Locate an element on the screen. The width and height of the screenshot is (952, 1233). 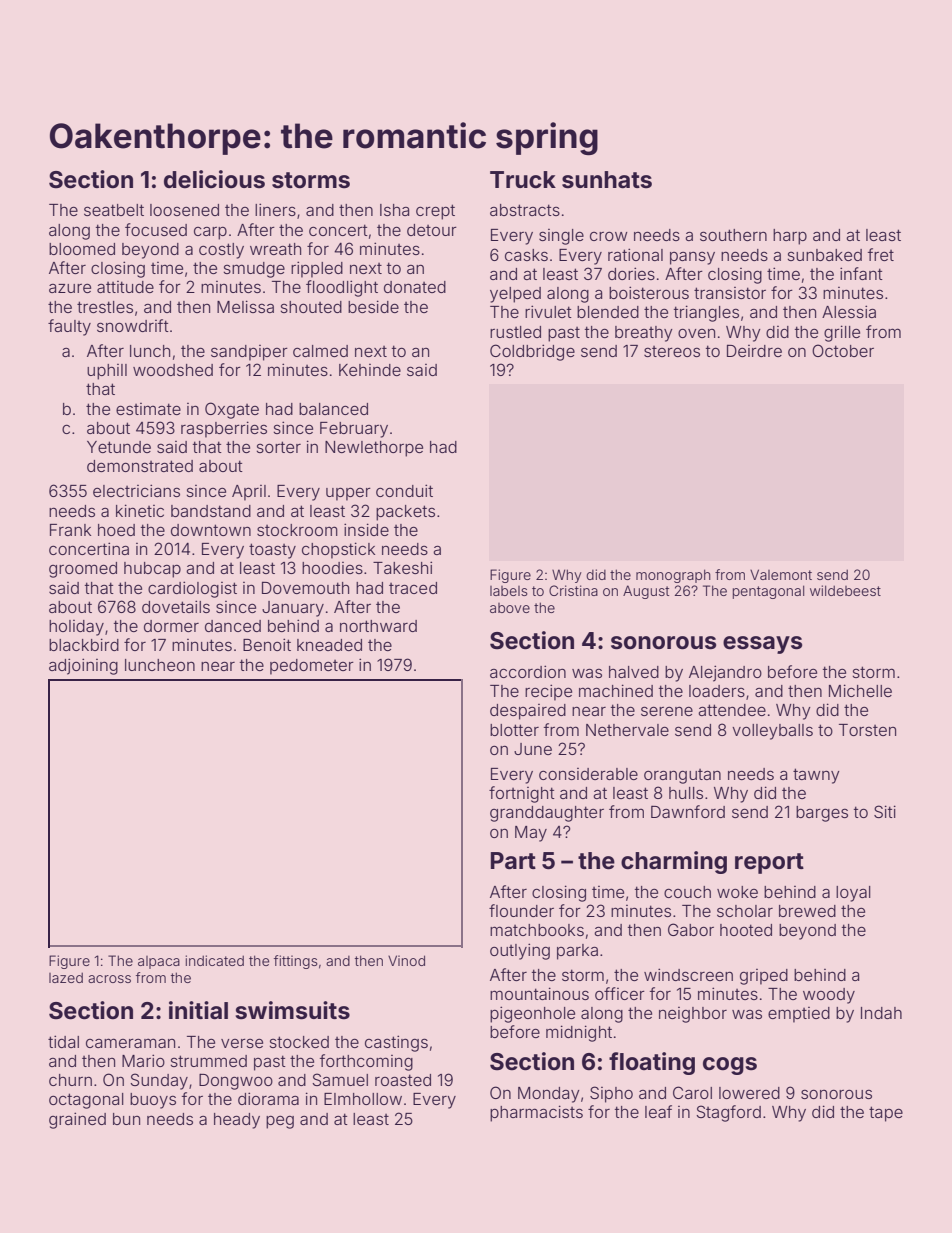
peg is located at coordinates (280, 1122).
